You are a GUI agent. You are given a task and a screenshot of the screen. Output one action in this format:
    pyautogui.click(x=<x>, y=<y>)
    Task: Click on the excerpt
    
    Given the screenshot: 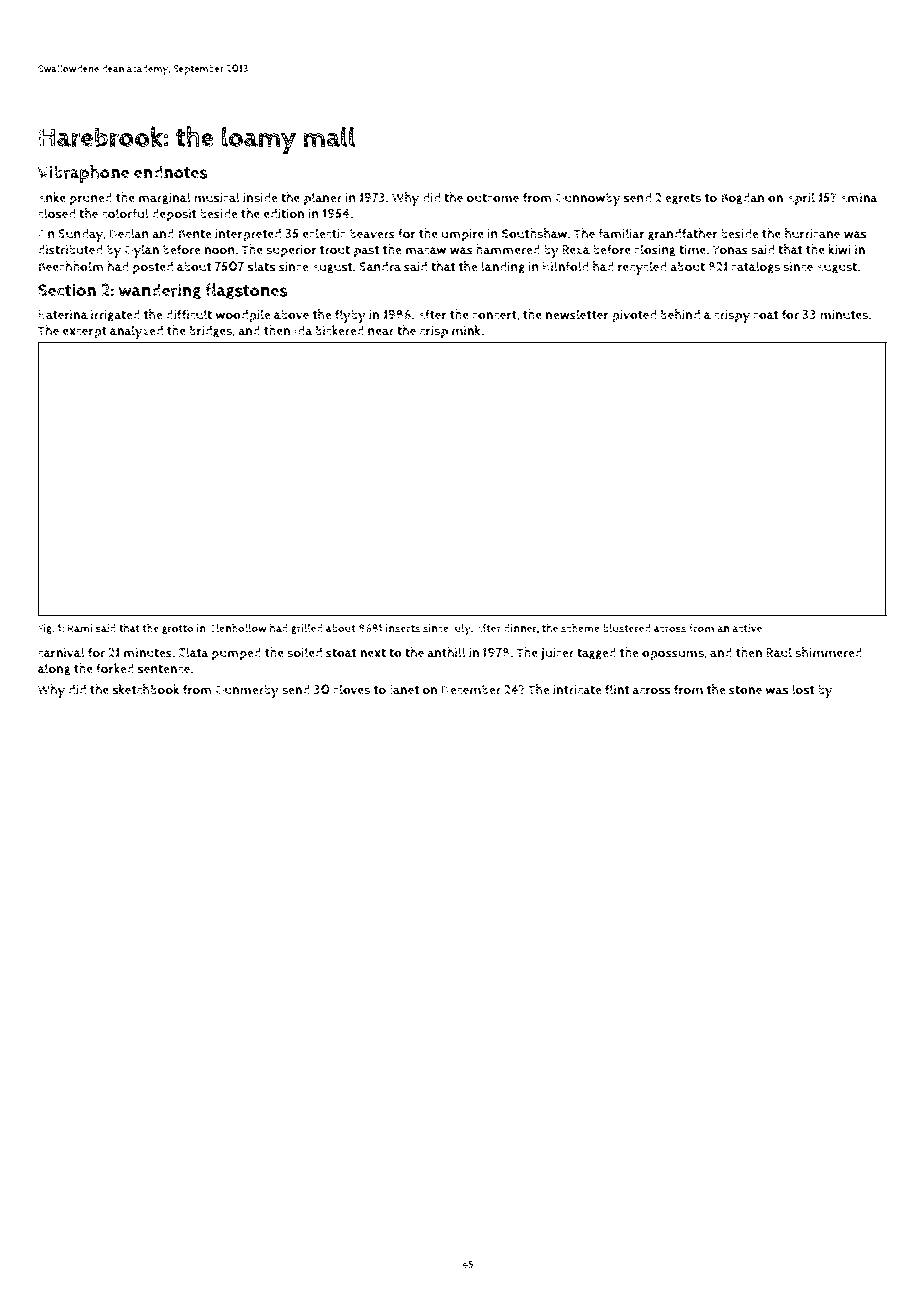 What is the action you would take?
    pyautogui.click(x=85, y=332)
